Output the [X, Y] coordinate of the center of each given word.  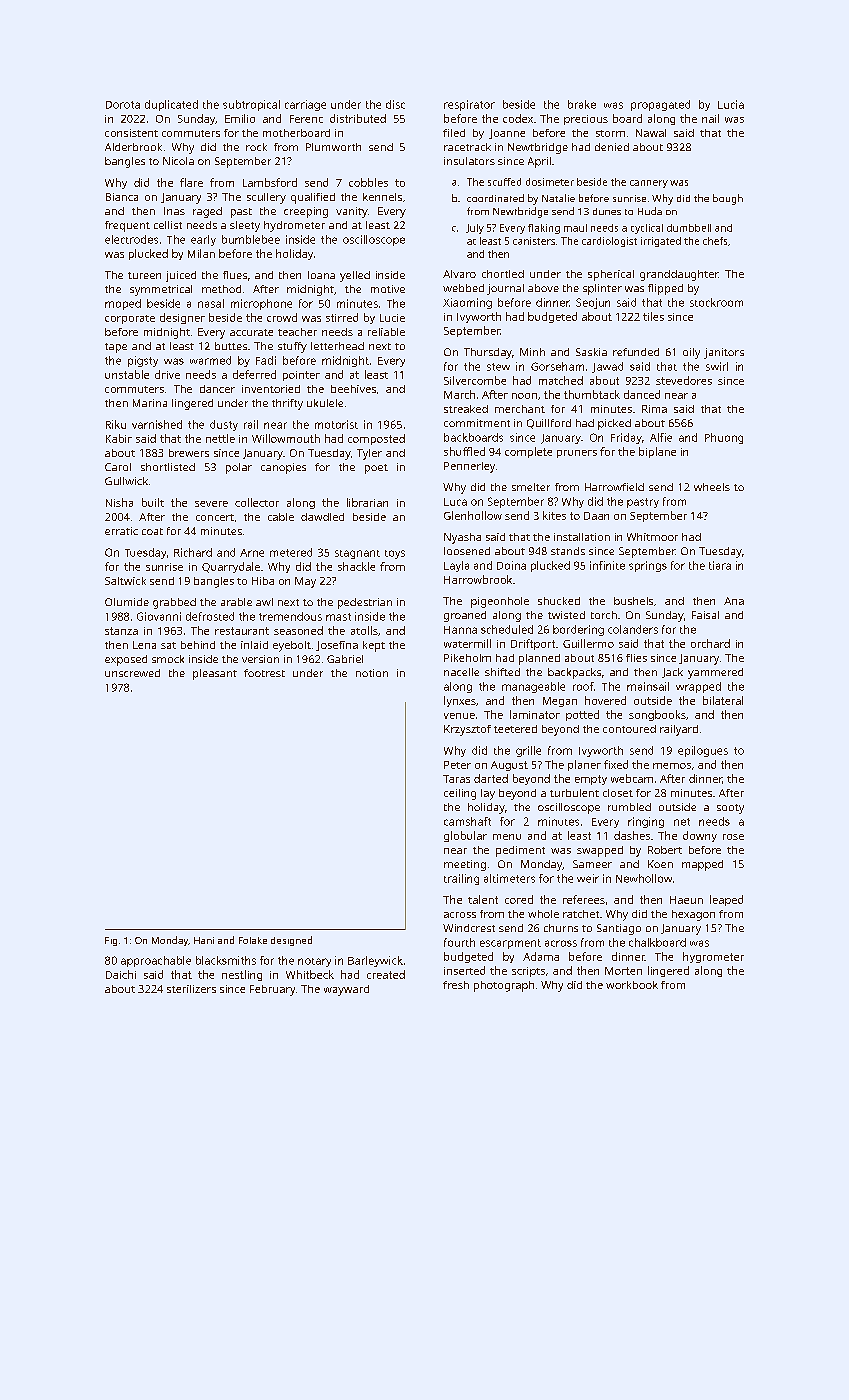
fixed [616, 764]
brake [582, 104]
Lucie [392, 318]
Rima [654, 409]
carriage [305, 105]
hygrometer [713, 957]
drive [167, 374]
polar [239, 468]
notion [372, 673]
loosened [467, 551]
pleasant [215, 674]
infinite [607, 565]
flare [191, 182]
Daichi [121, 974]
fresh [456, 985]
